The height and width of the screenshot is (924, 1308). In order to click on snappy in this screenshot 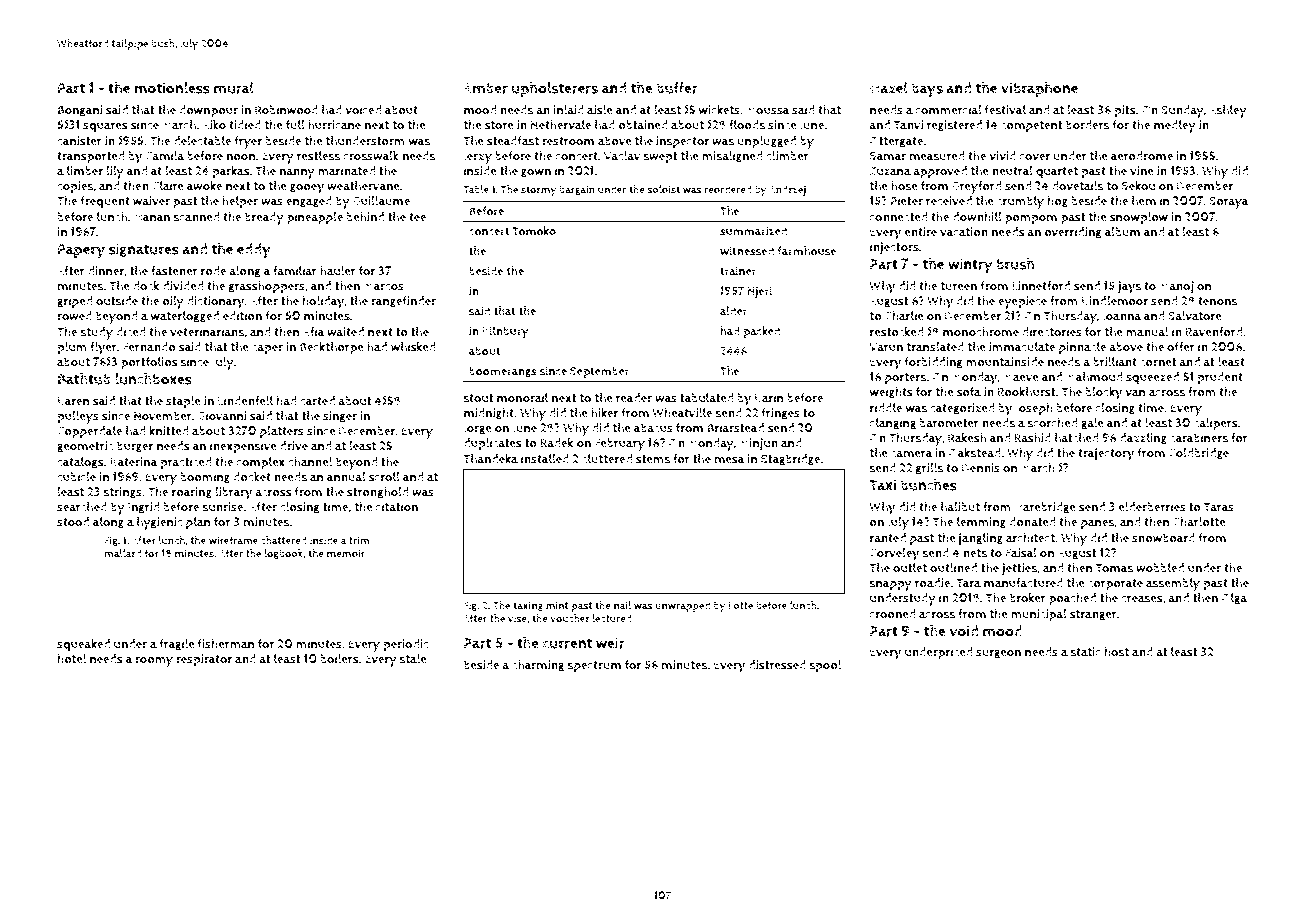, I will do `click(890, 585)`.
